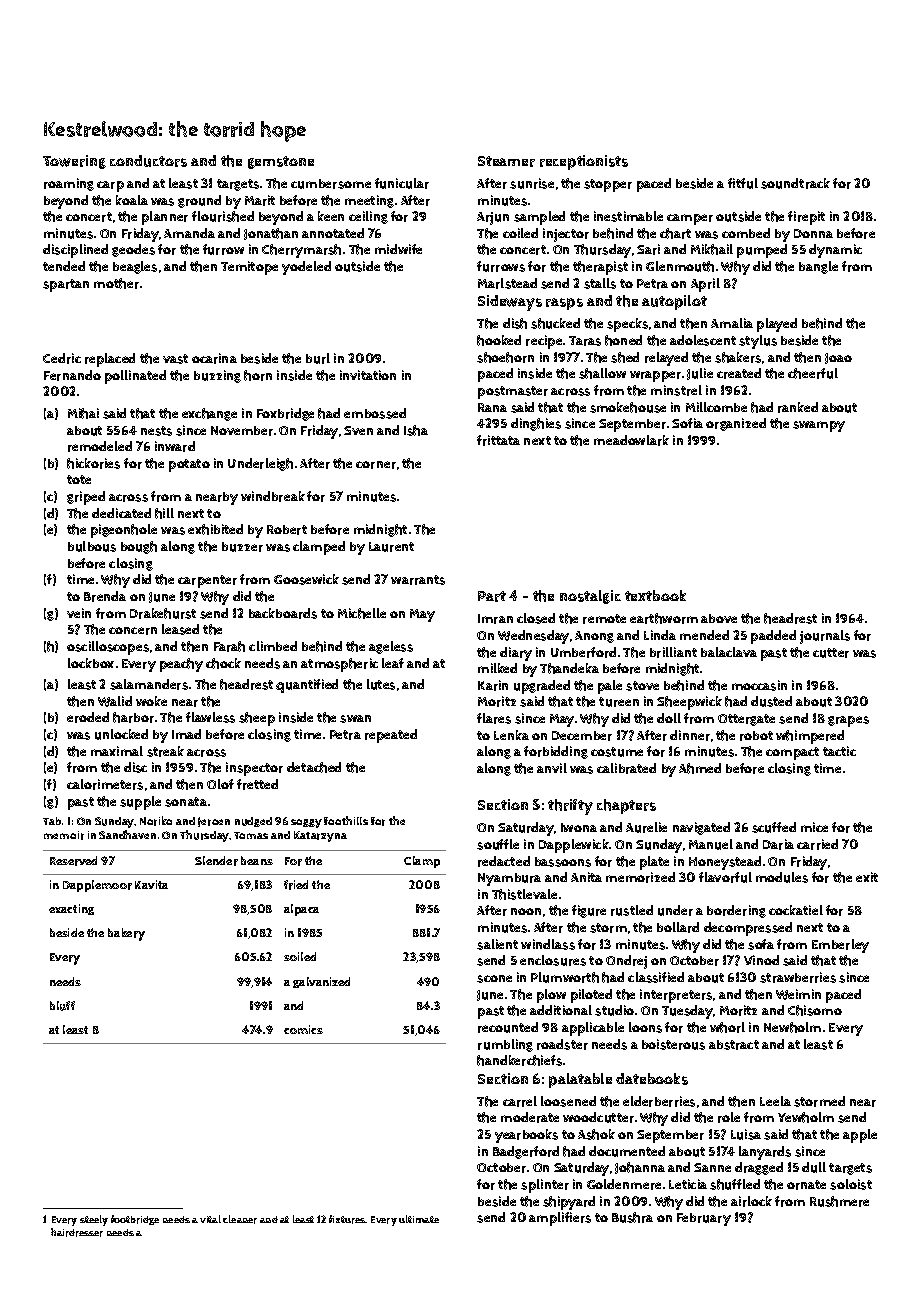  Describe the element at coordinates (281, 162) in the image. I see `gemstone` at that location.
